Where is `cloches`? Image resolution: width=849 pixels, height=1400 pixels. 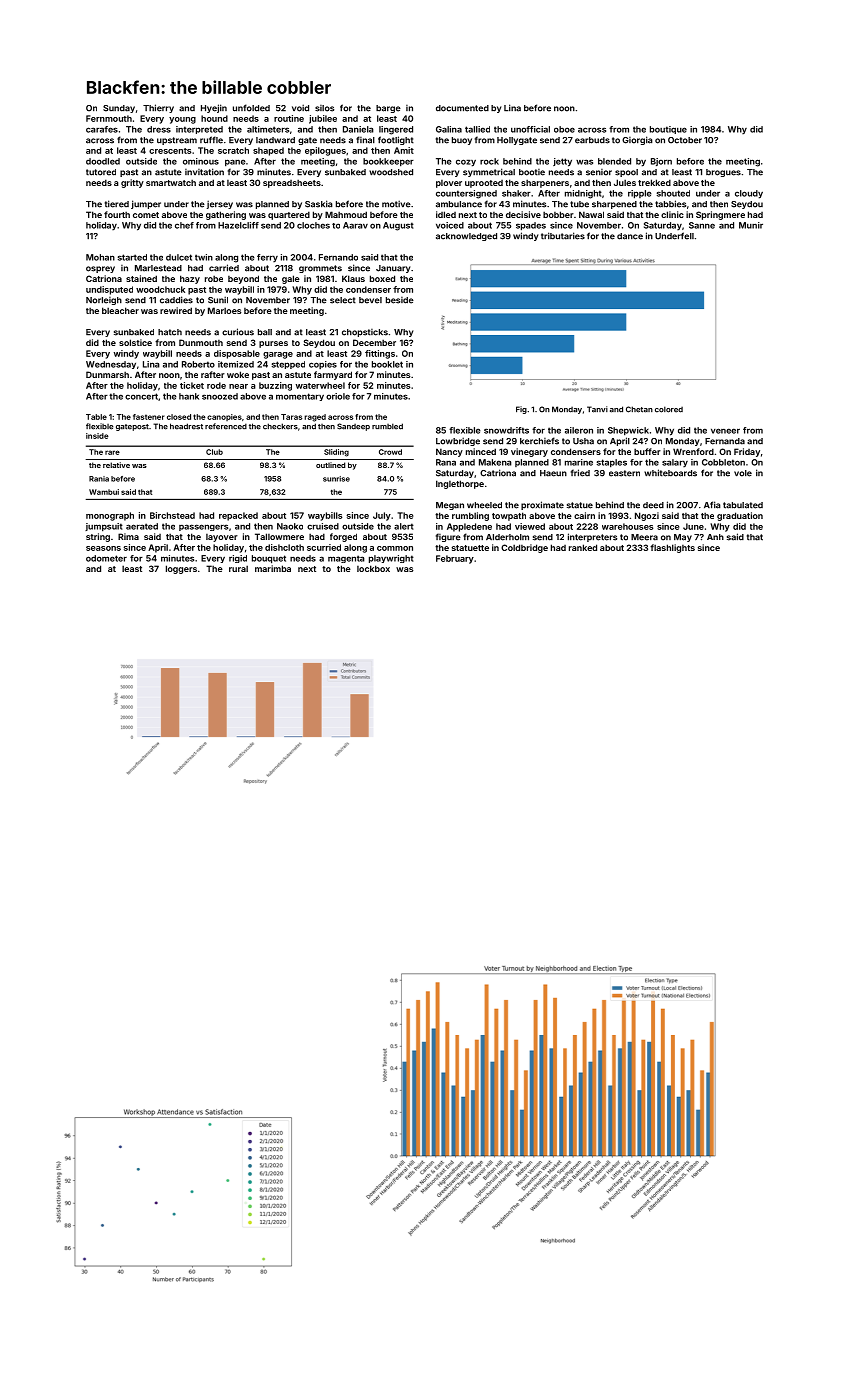
cloches is located at coordinates (313, 225).
